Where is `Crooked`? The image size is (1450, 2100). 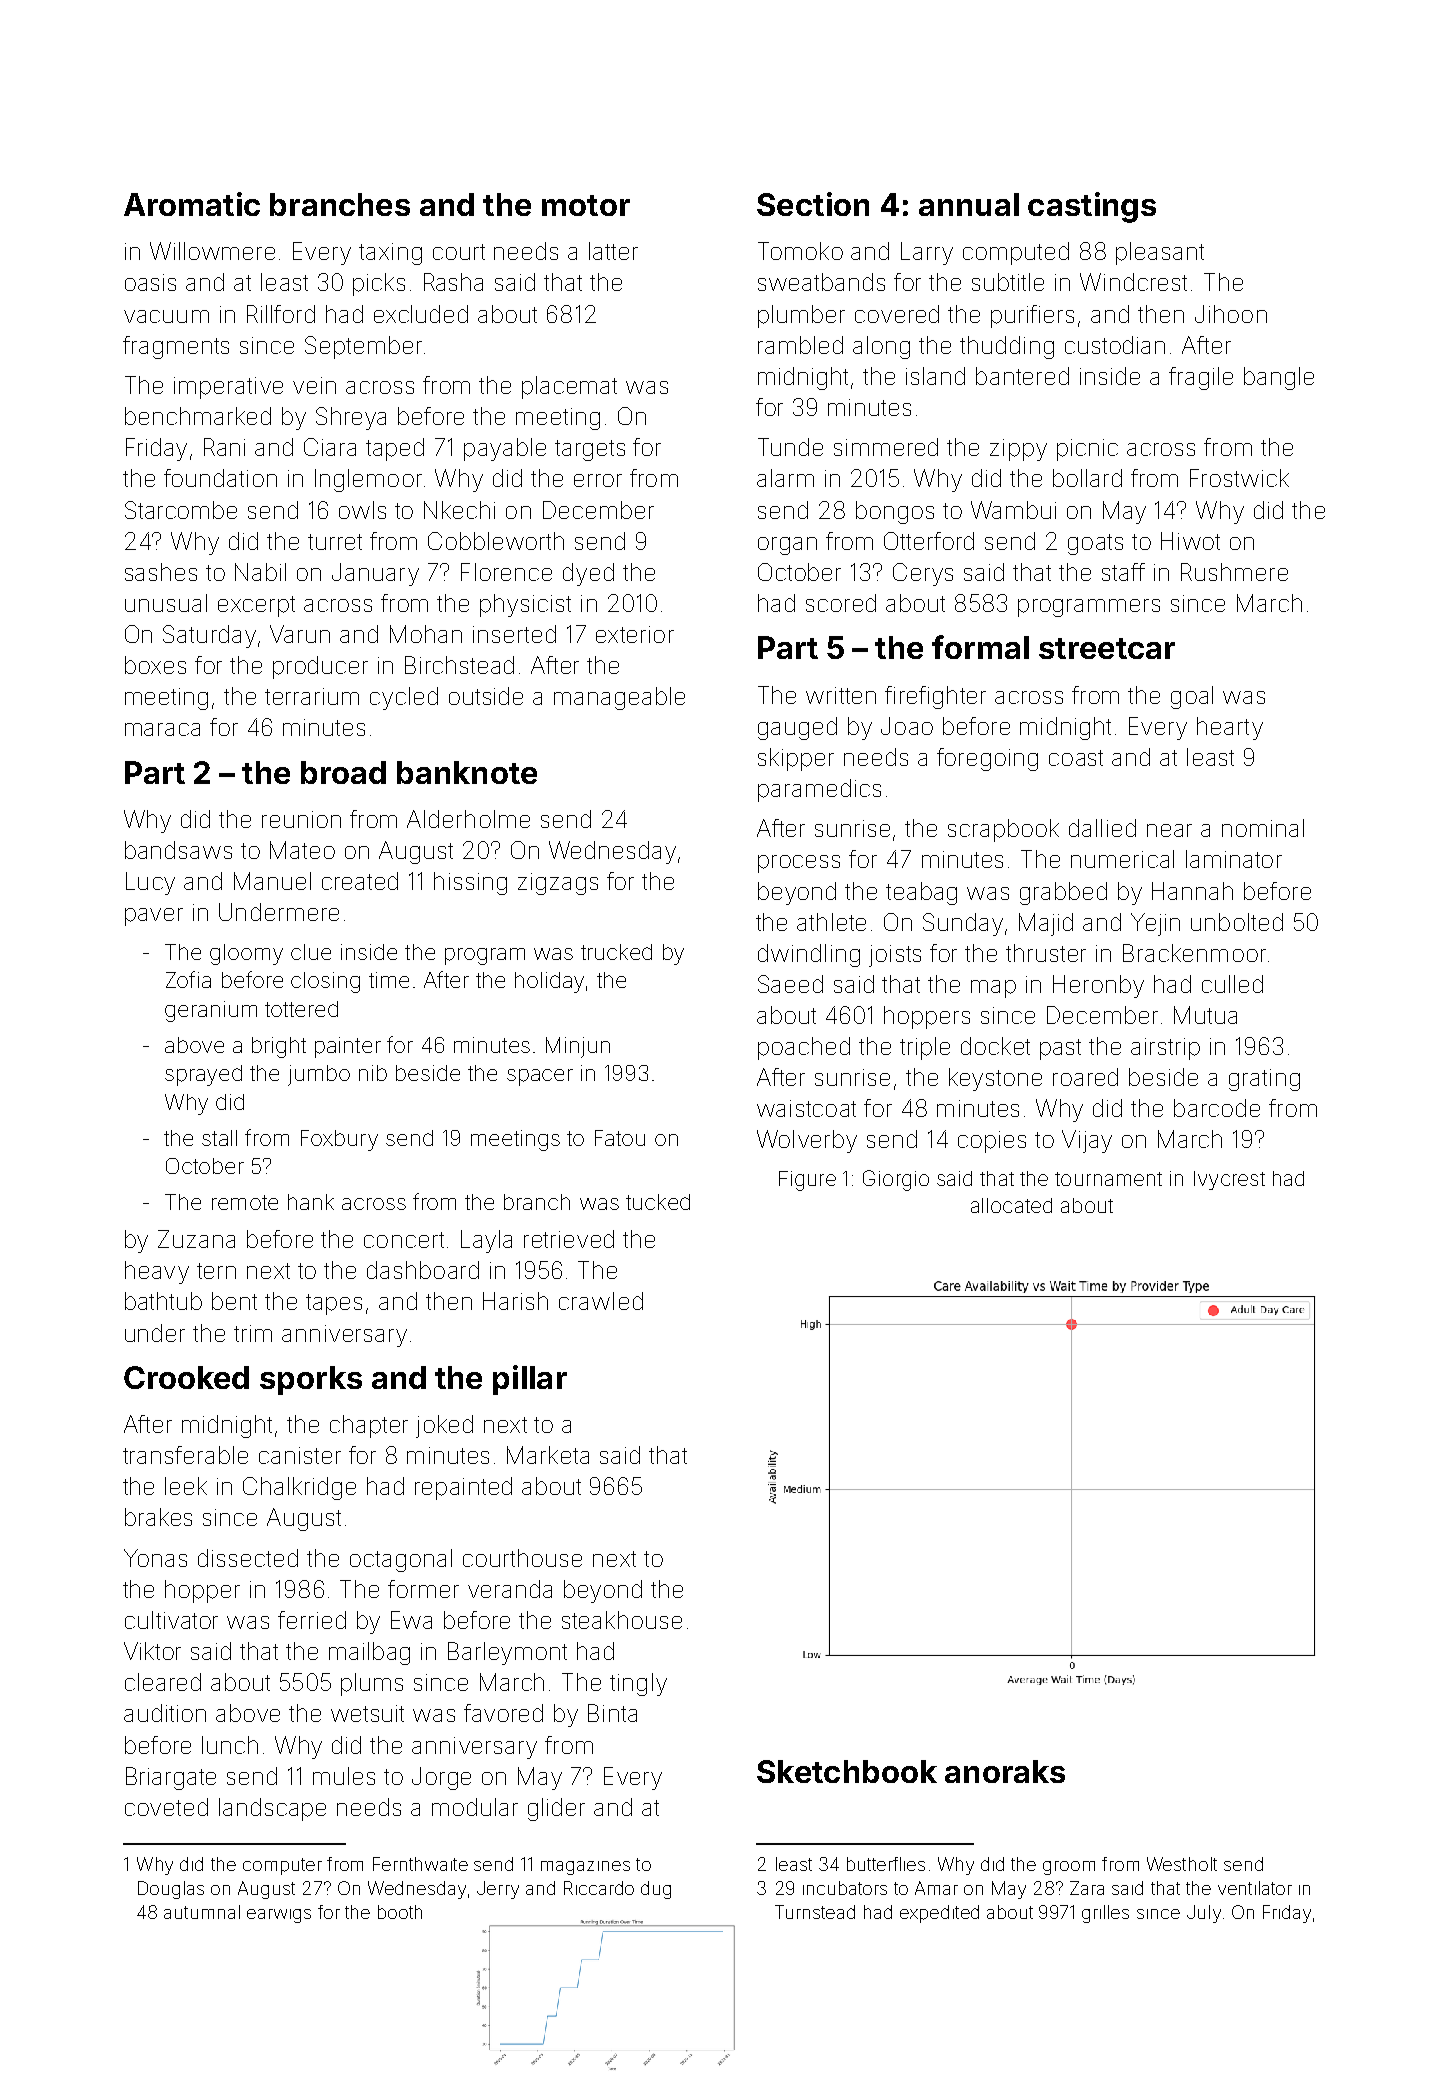 Crooked is located at coordinates (186, 1377).
